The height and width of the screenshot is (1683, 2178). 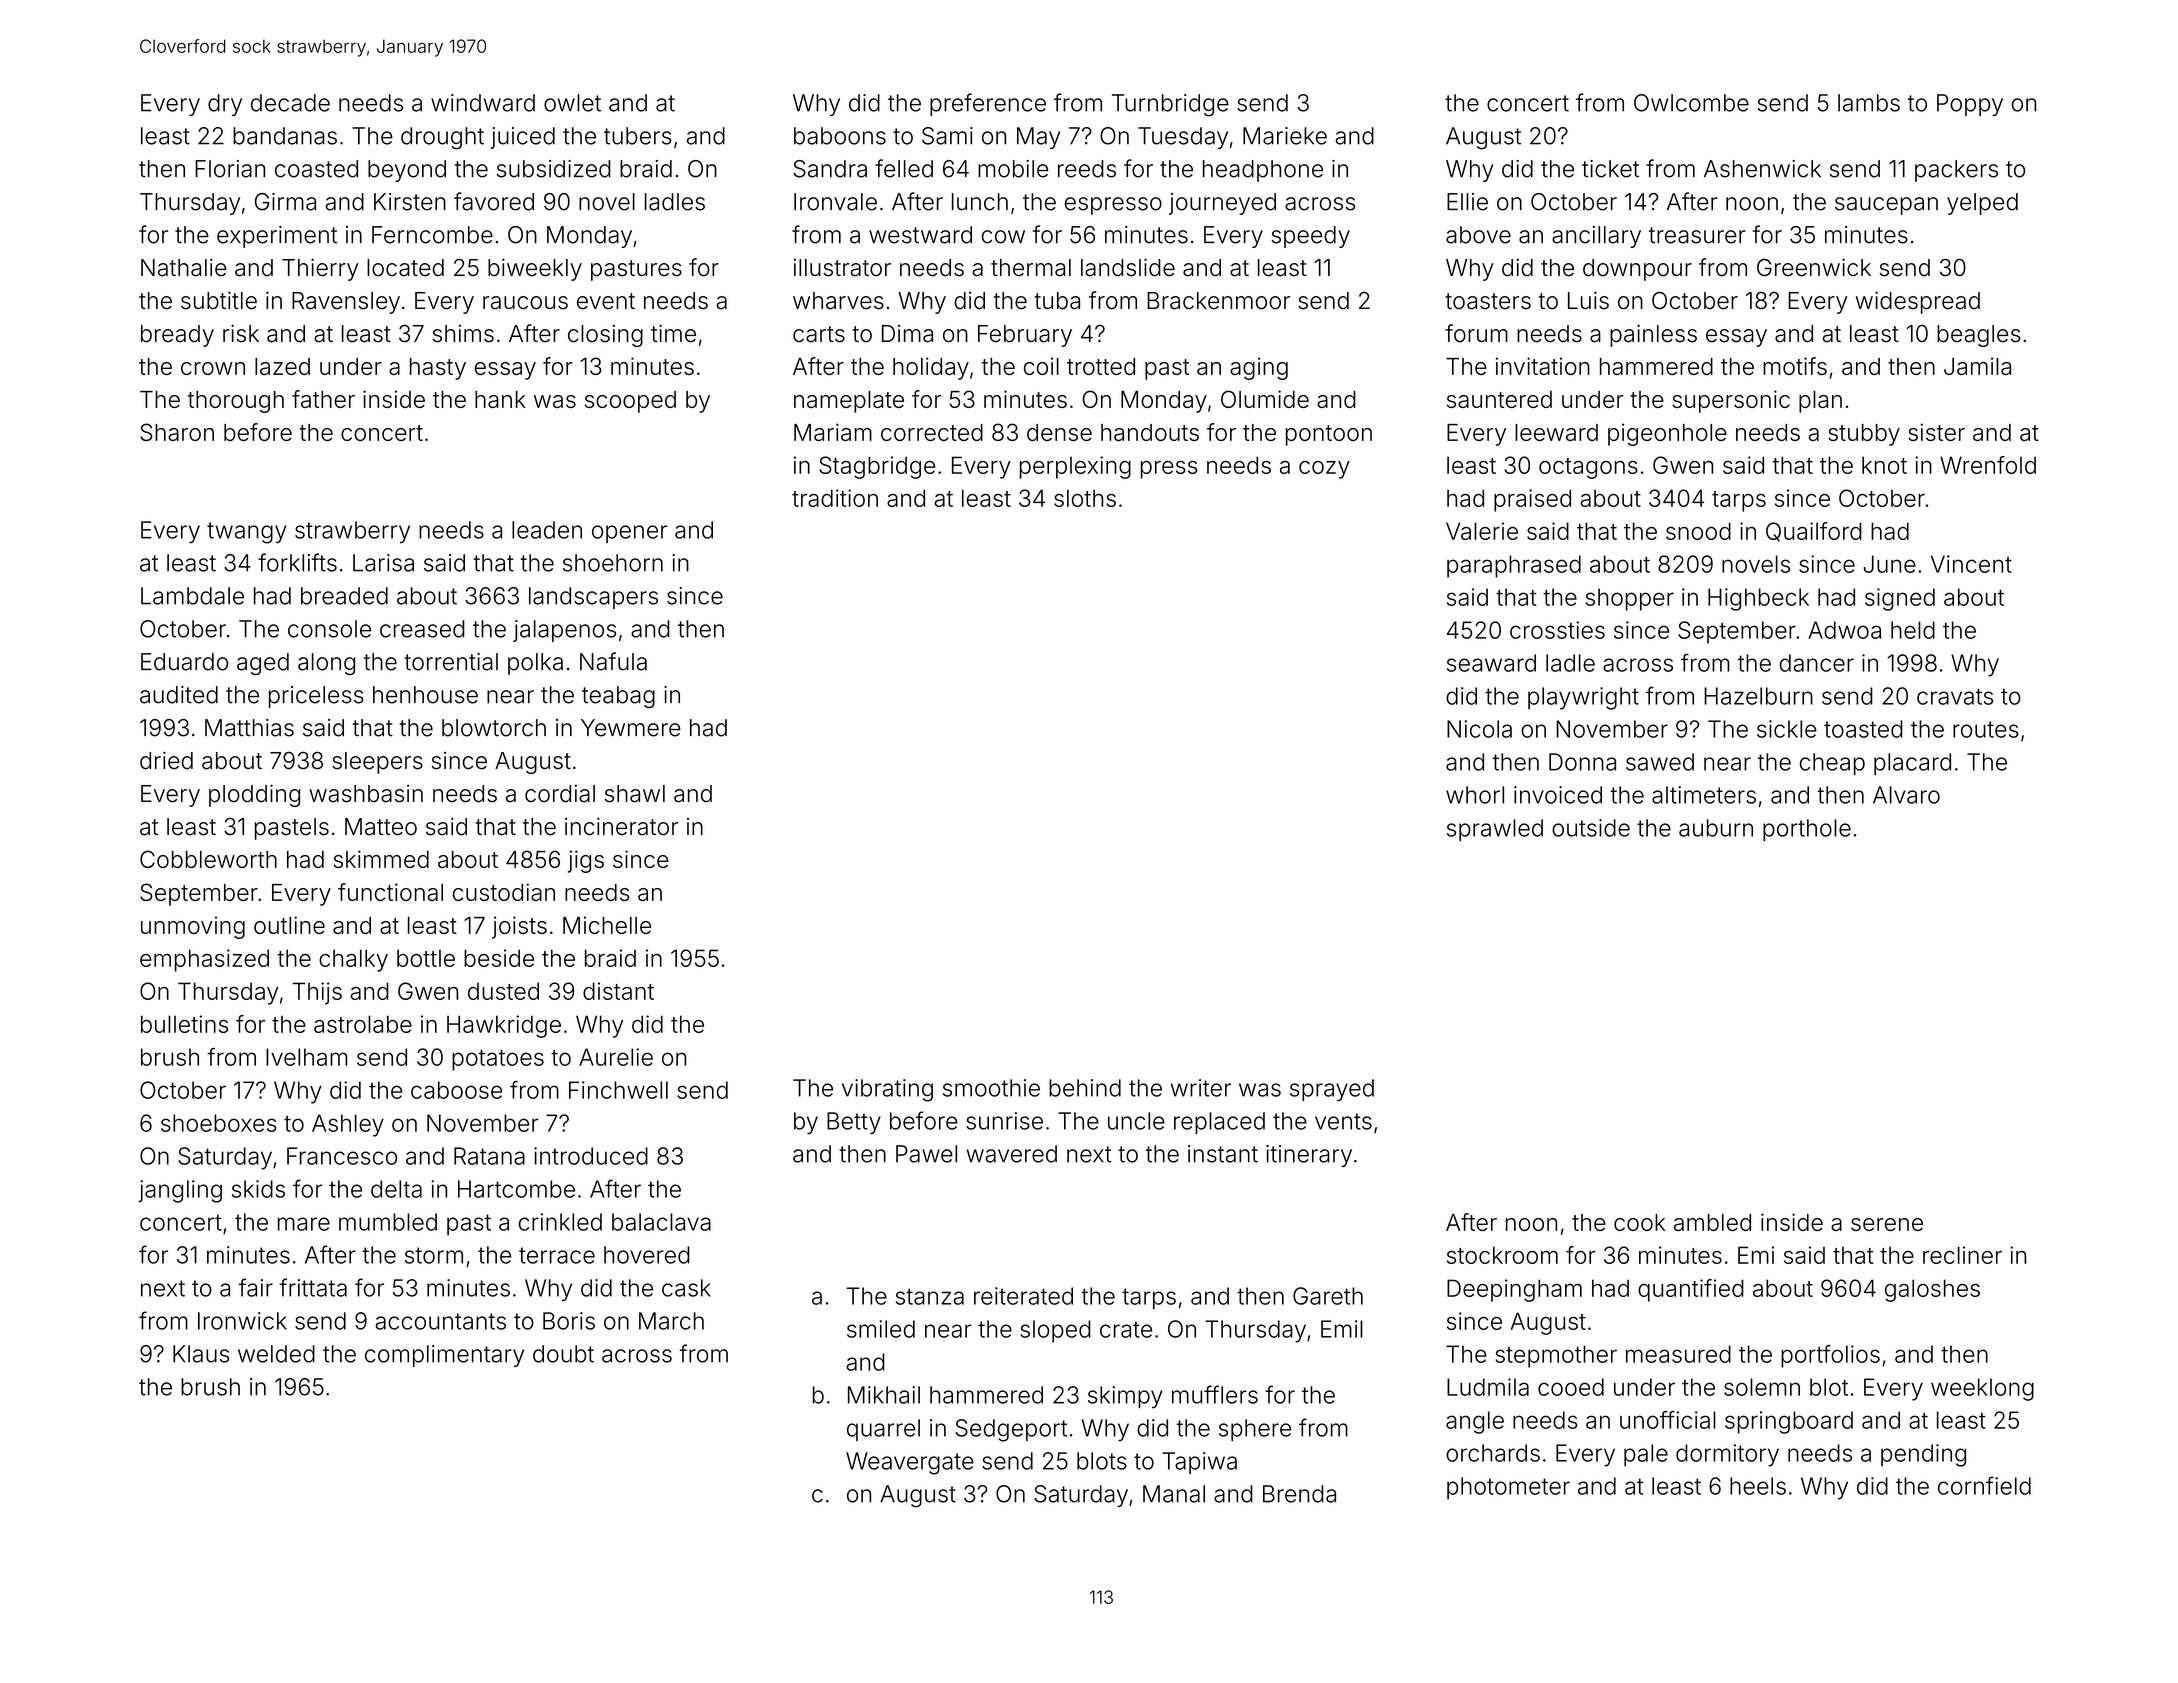 I want to click on washbasin, so click(x=366, y=794).
